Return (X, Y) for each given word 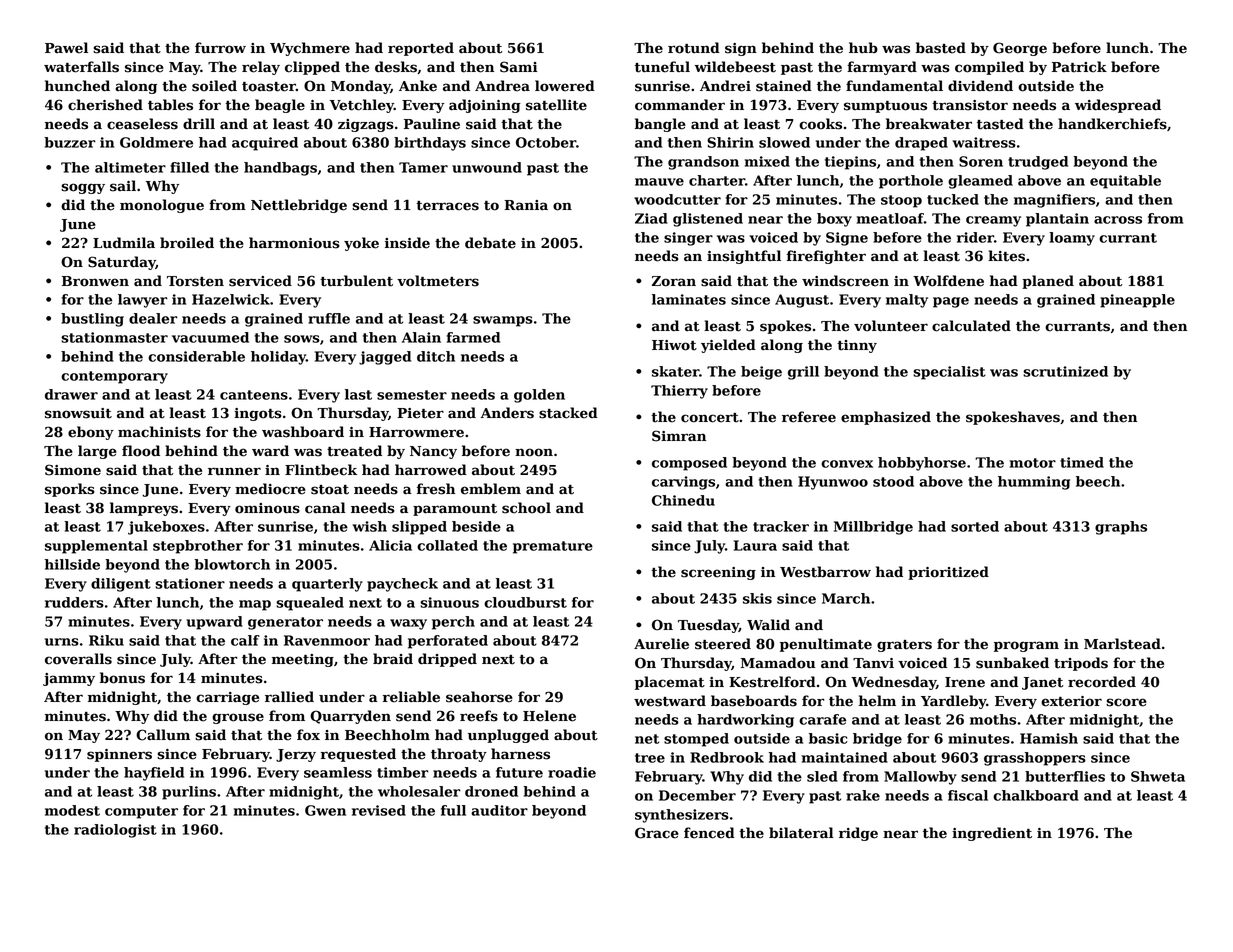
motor (1033, 463)
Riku (106, 640)
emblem (491, 489)
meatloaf (890, 218)
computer (141, 812)
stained (784, 86)
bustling (92, 320)
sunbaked (1012, 663)
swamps (503, 321)
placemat (670, 683)
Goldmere (156, 142)
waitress (984, 142)
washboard (303, 432)
